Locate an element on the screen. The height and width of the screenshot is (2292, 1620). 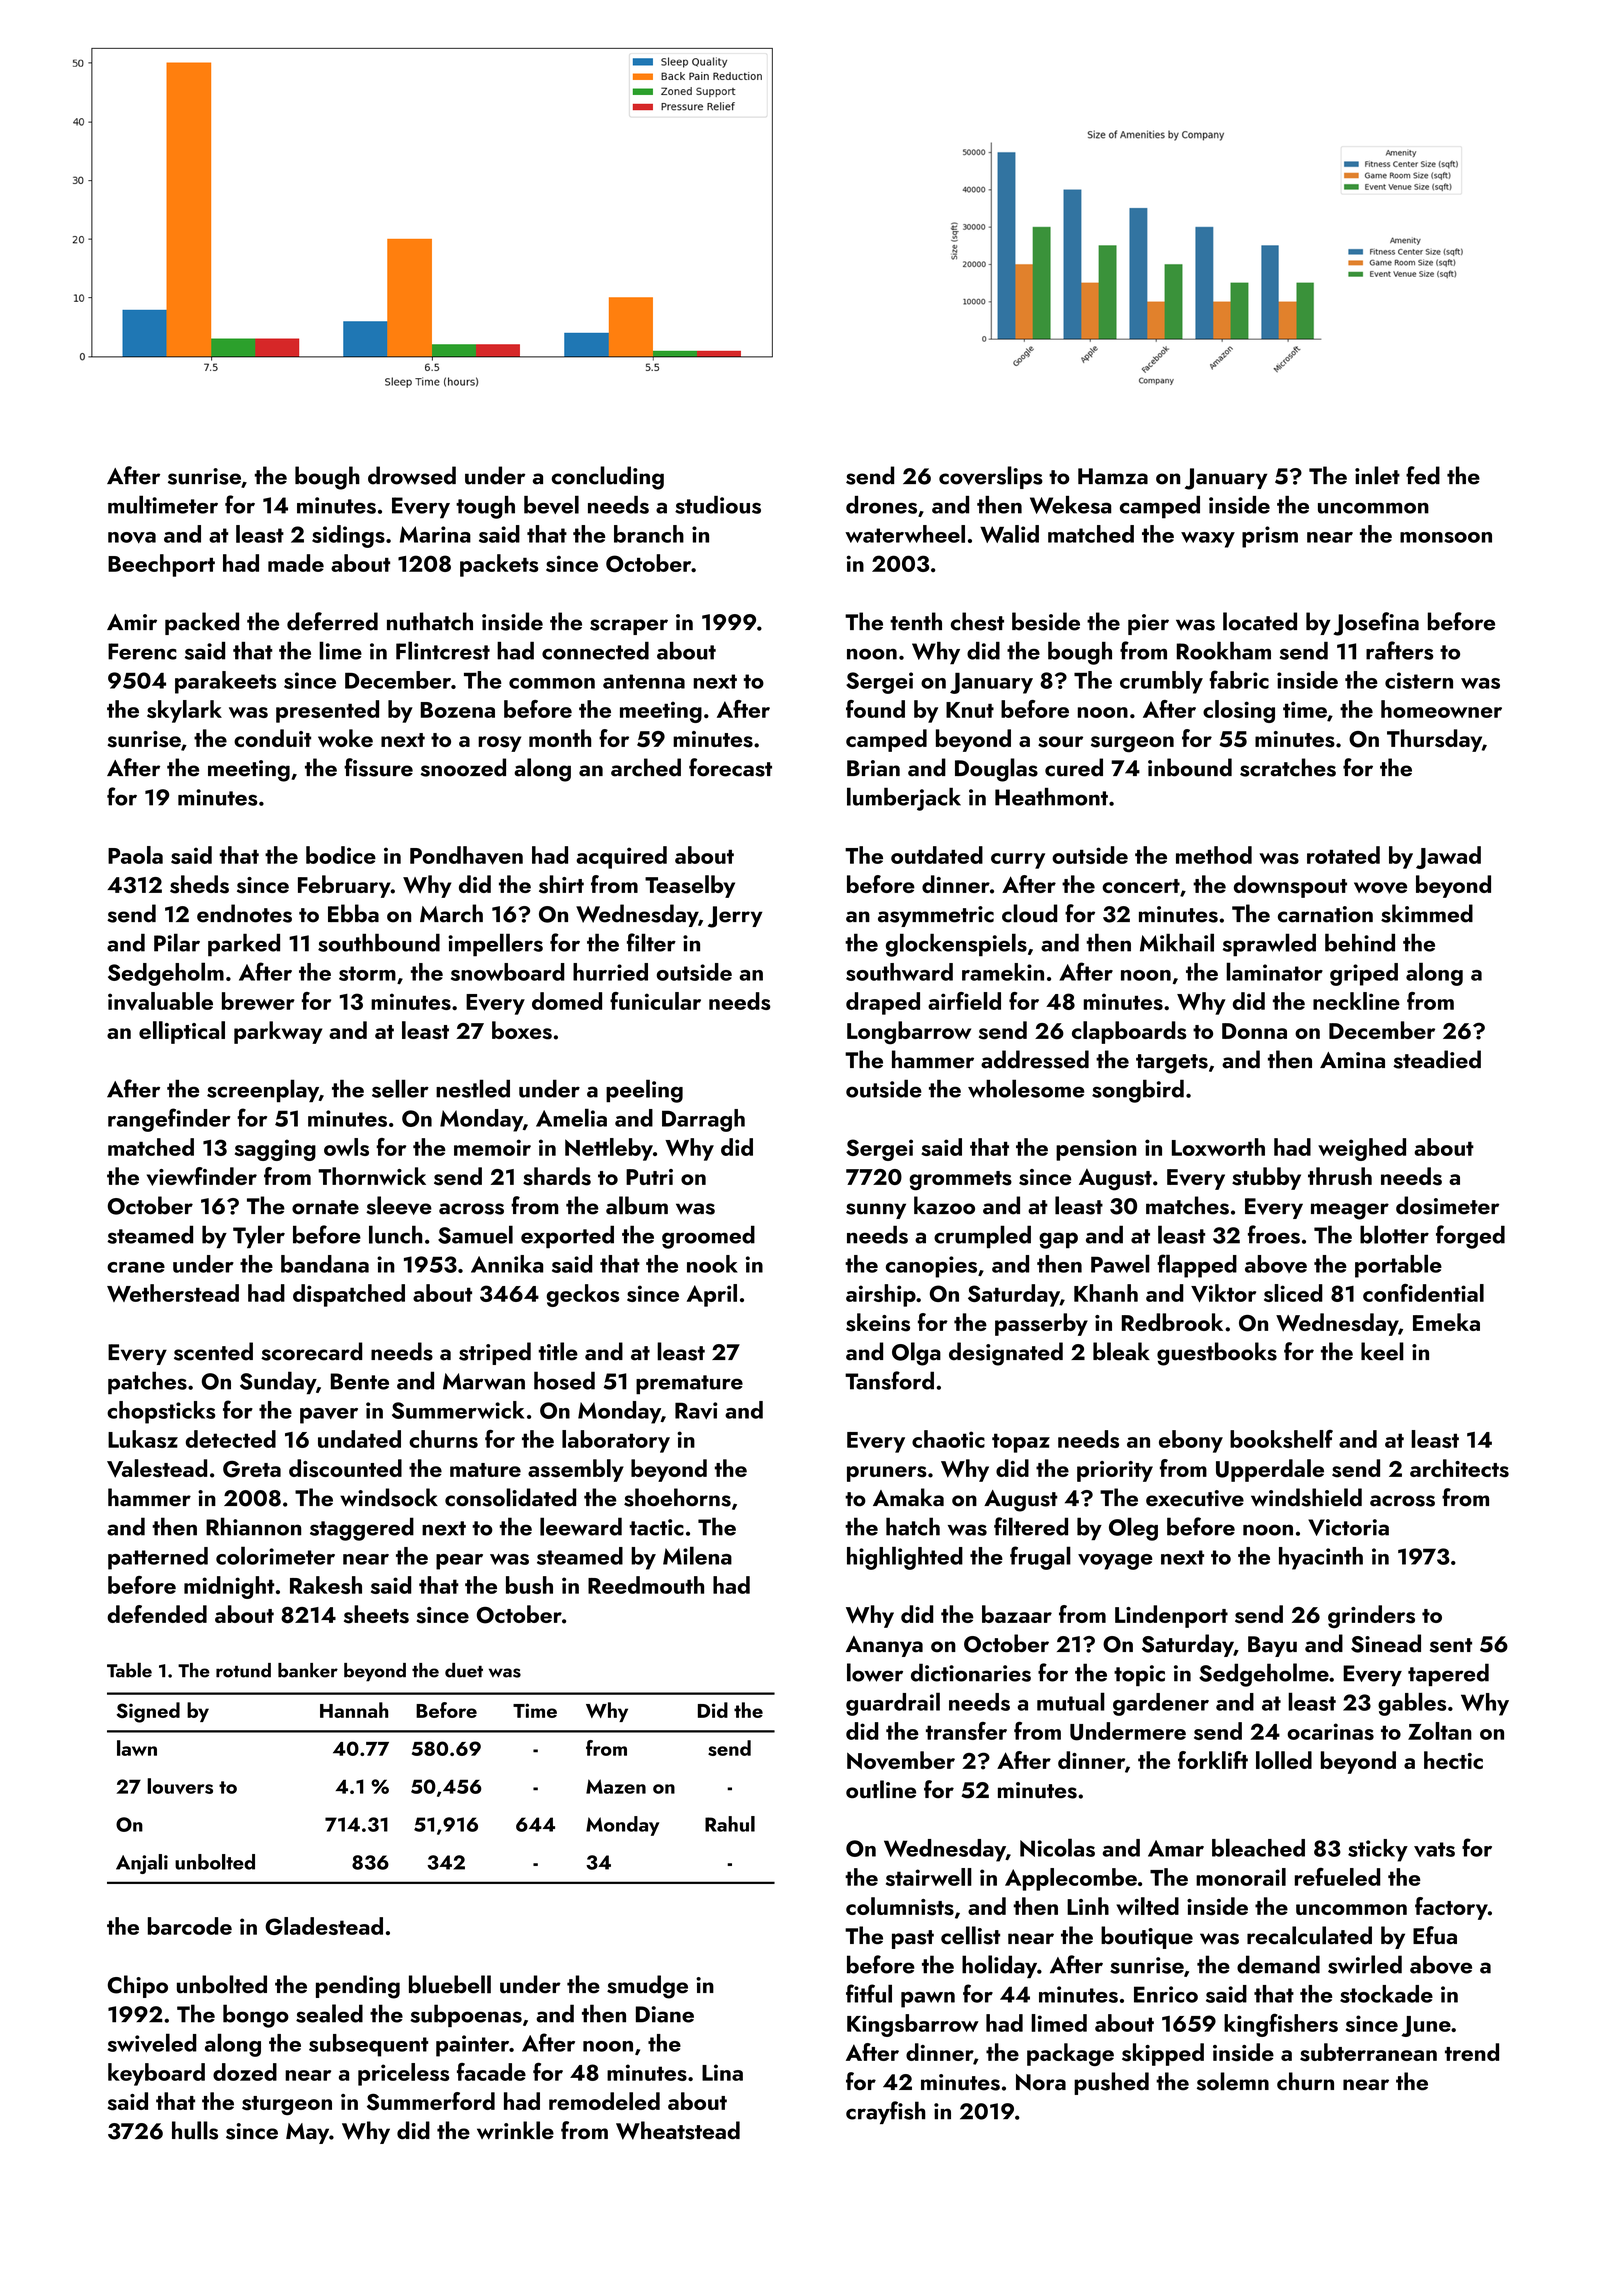
nova is located at coordinates (132, 537).
